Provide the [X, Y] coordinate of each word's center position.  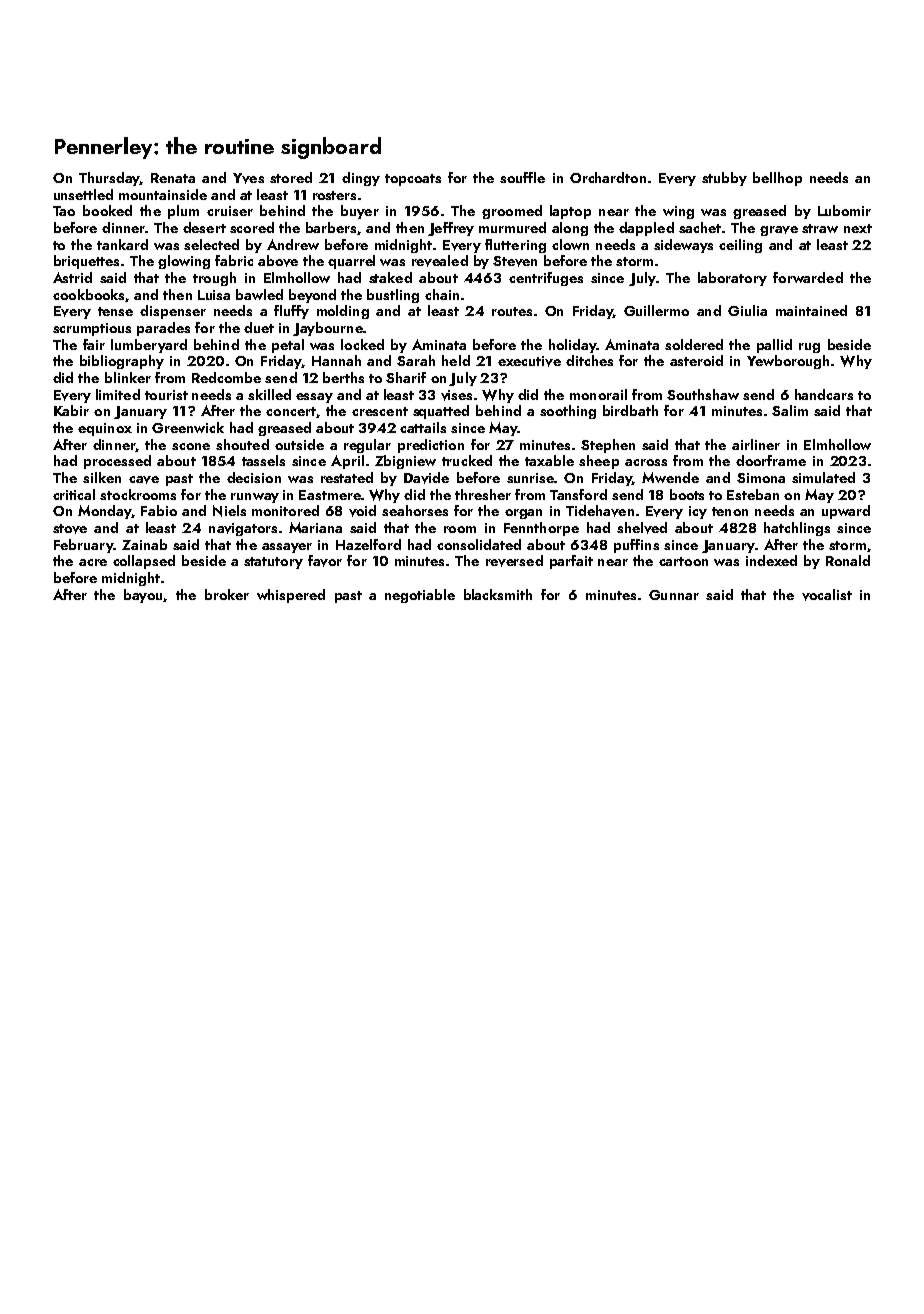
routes [512, 311]
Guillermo [656, 310]
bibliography [122, 362]
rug [809, 348]
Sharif [406, 377]
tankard [122, 244]
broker [227, 594]
